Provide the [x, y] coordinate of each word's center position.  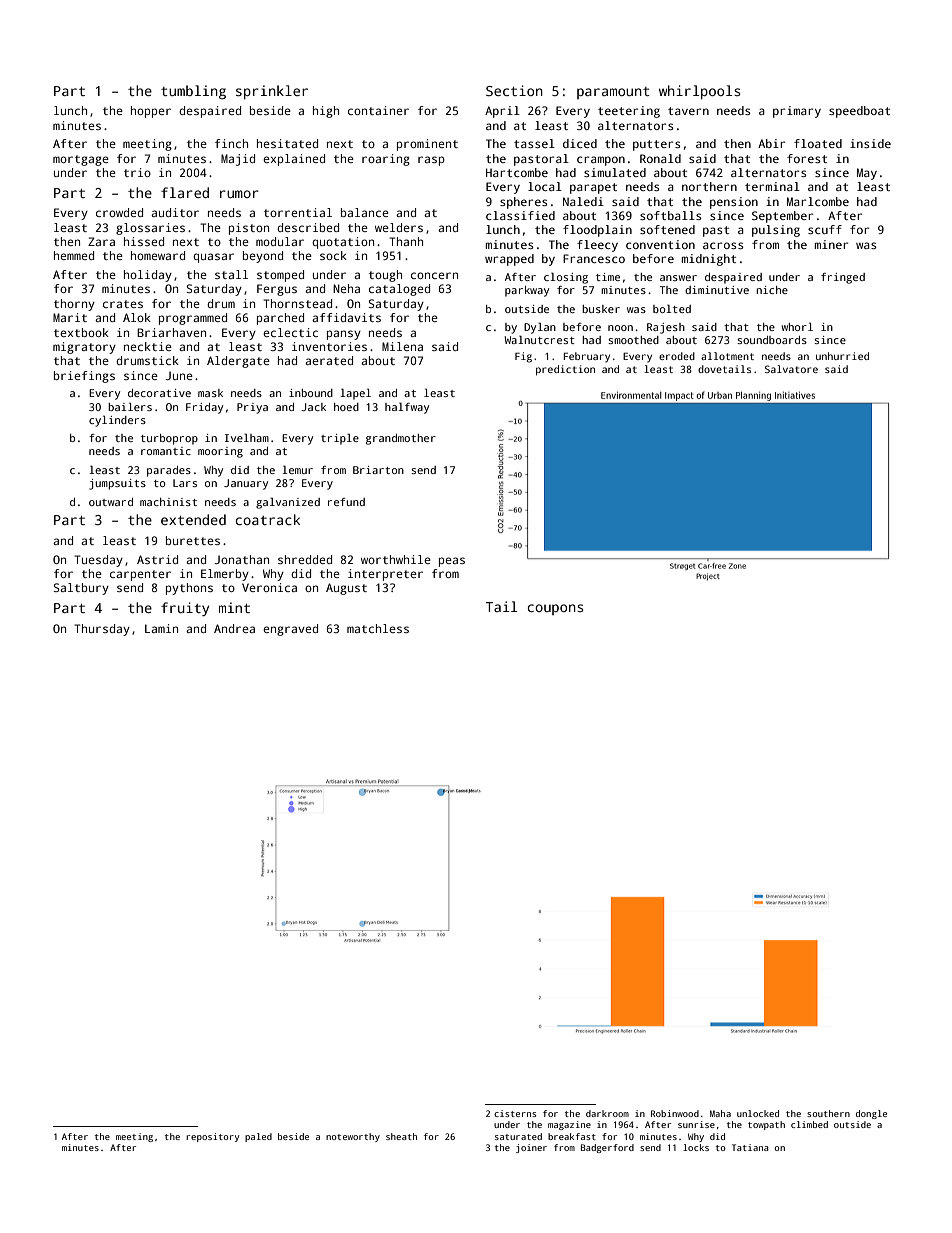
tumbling [193, 92]
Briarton [378, 470]
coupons [555, 609]
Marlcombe [818, 201]
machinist [168, 502]
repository [212, 1137]
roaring [386, 160]
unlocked [758, 1113]
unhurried [842, 356]
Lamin [161, 628]
